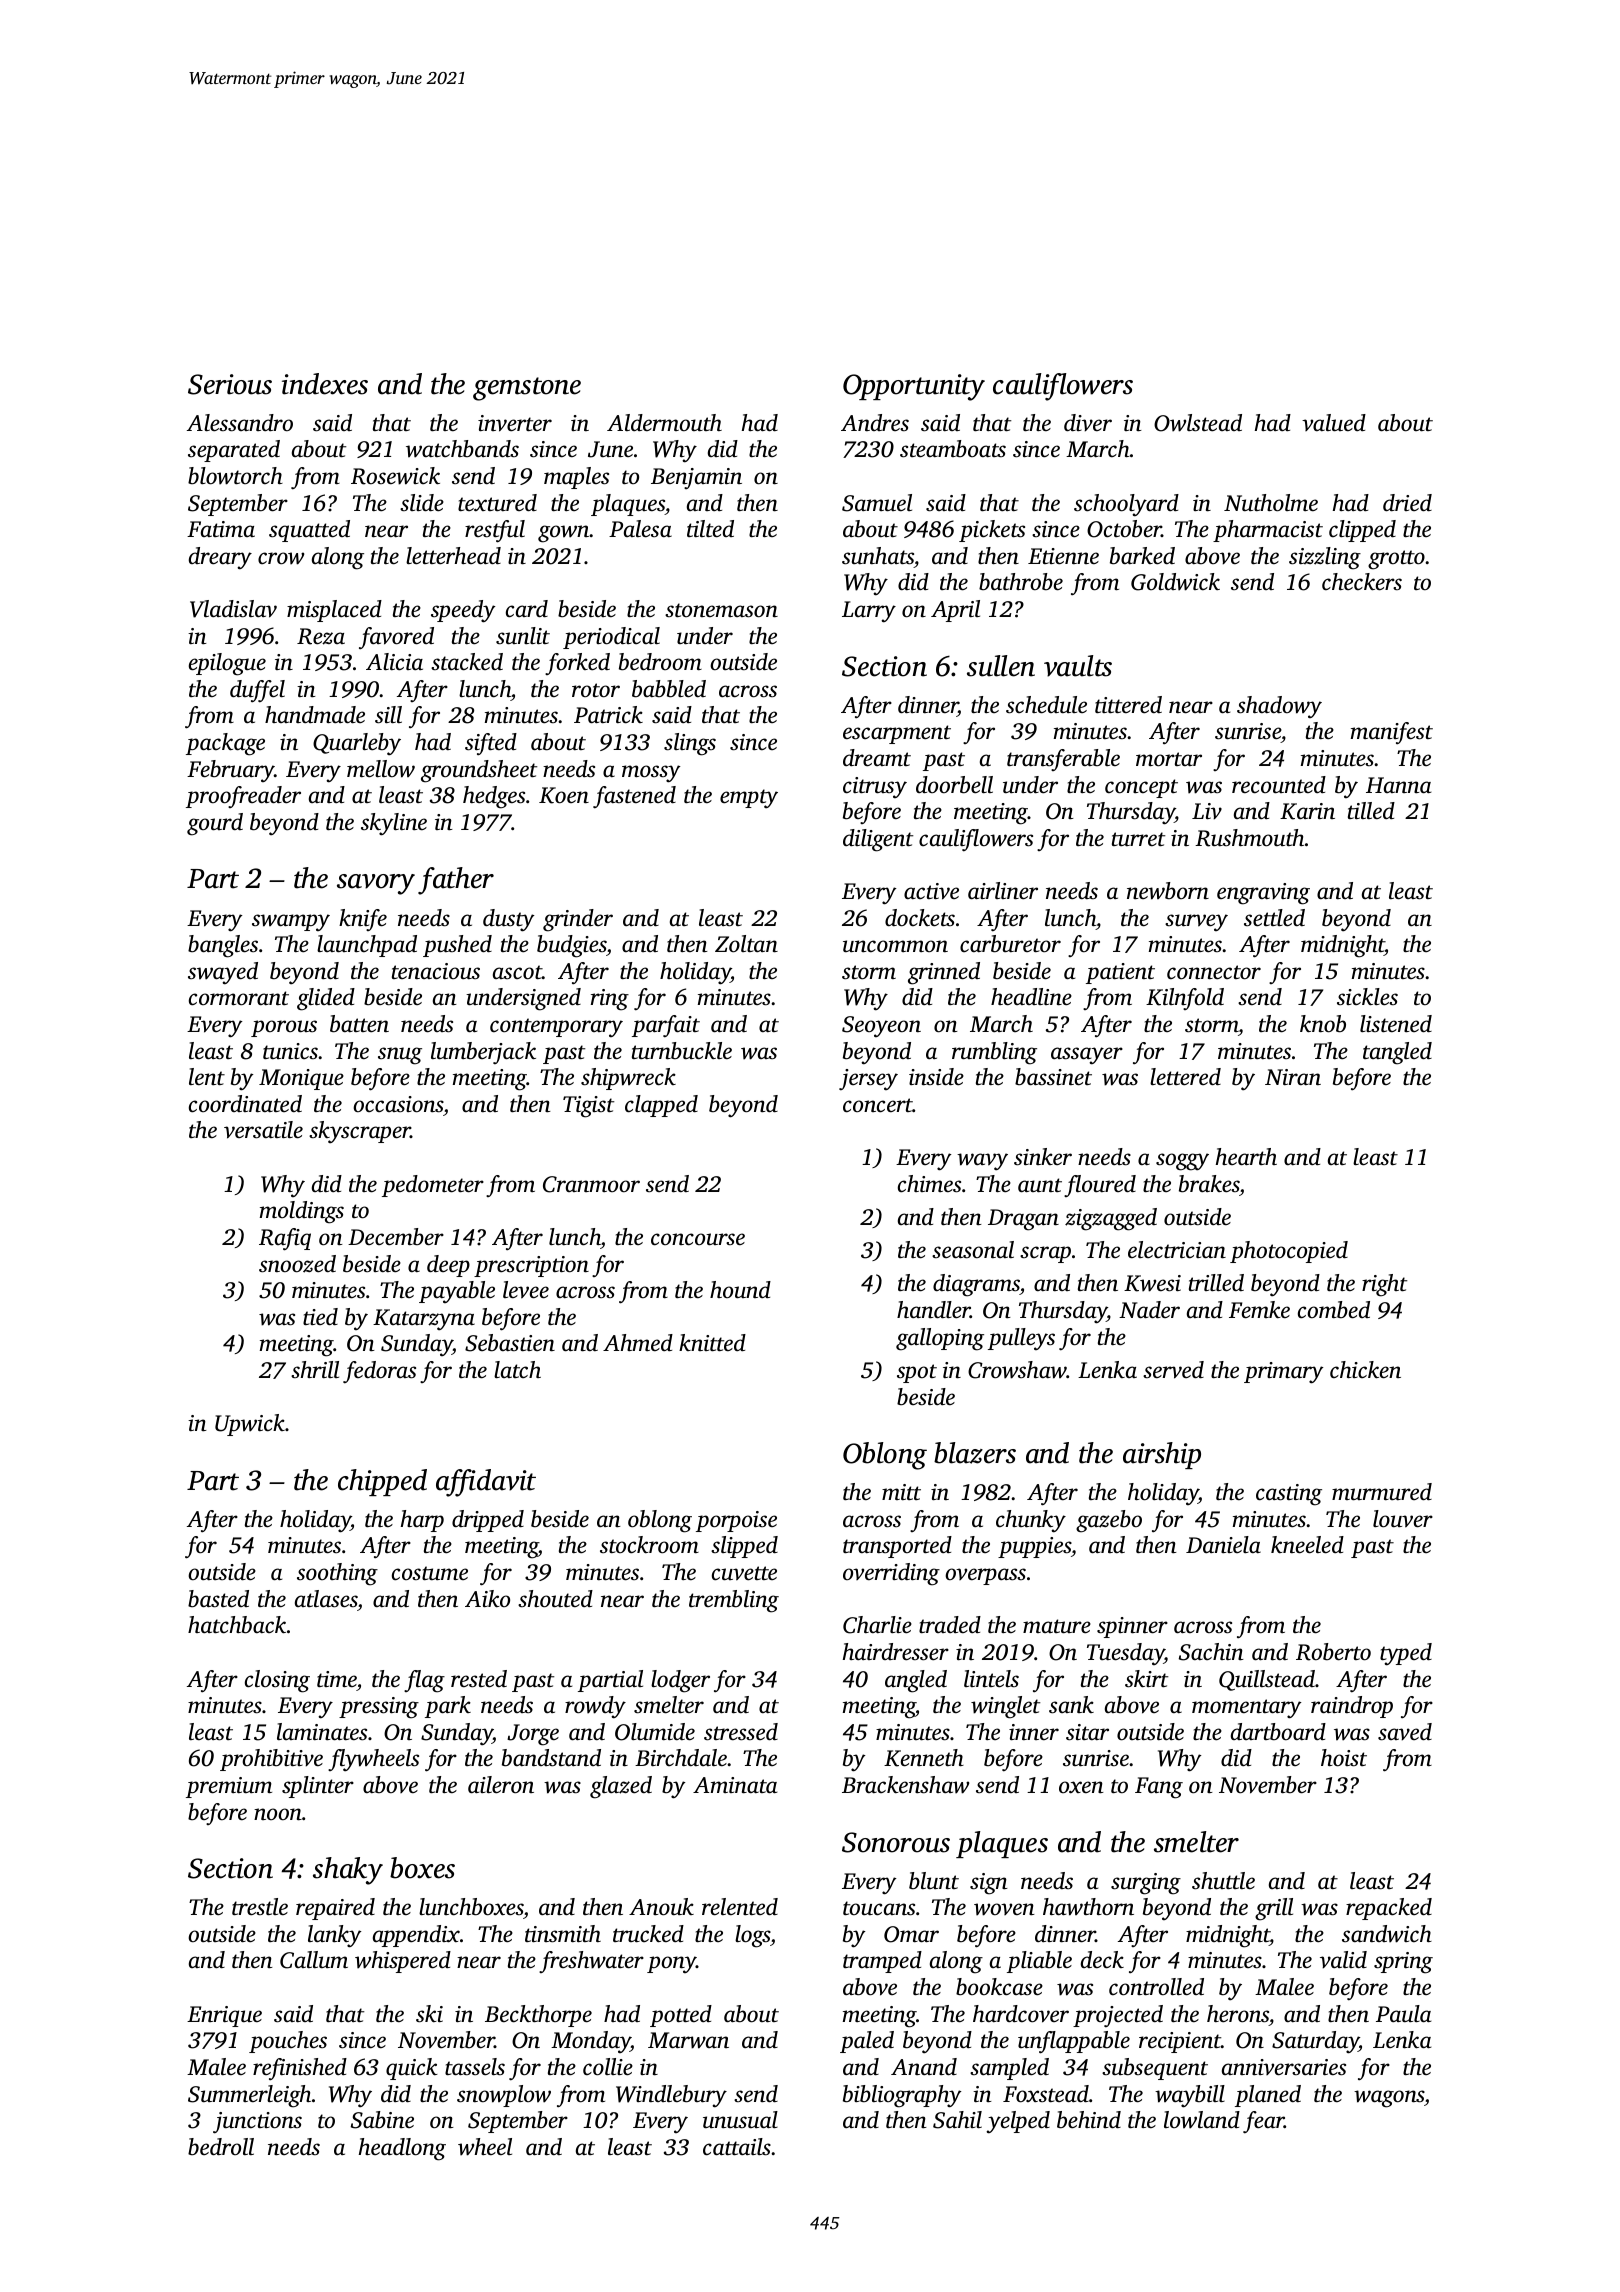 The image size is (1620, 2292). Describe the element at coordinates (992, 531) in the page. I see `pickets` at that location.
